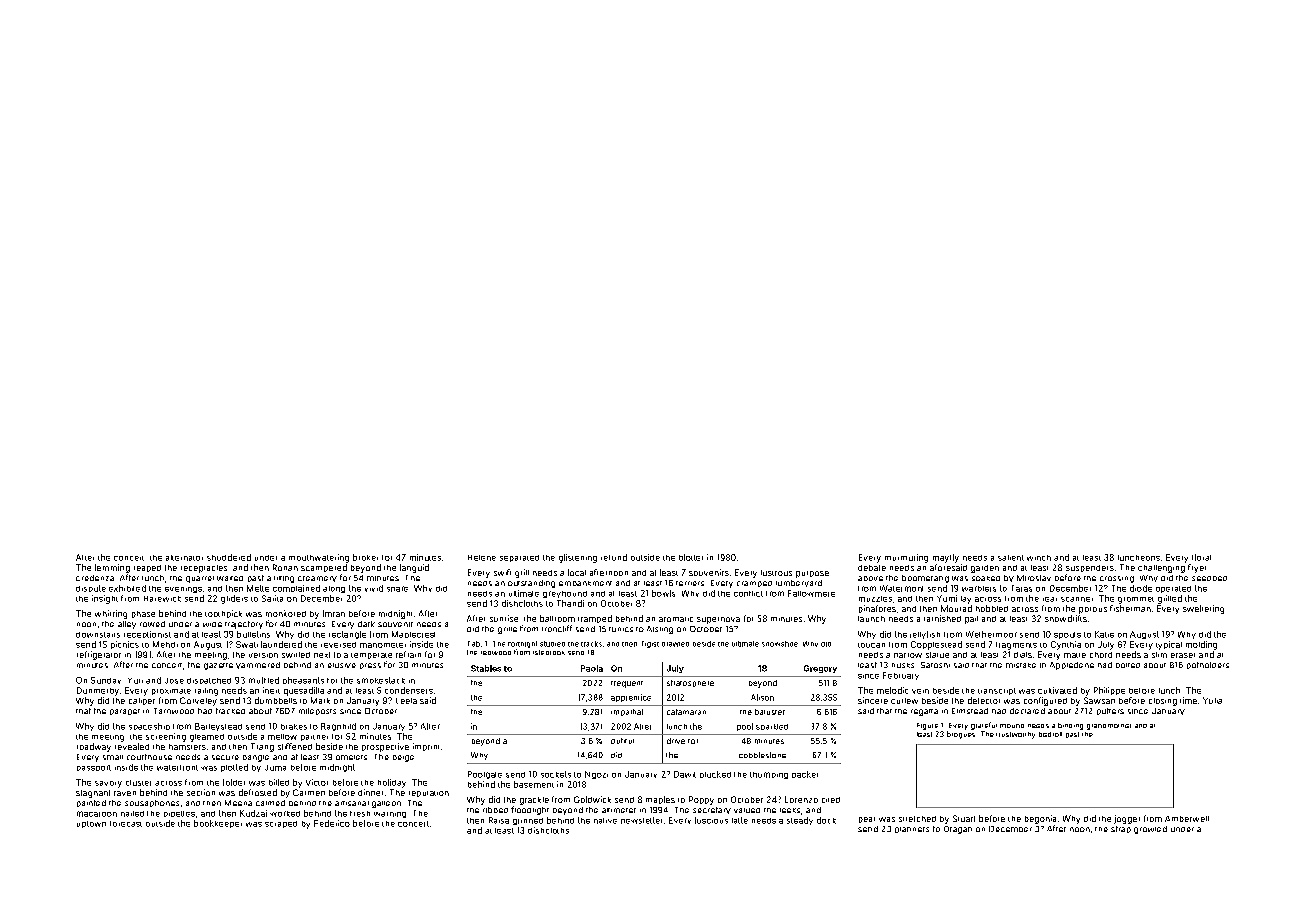  Describe the element at coordinates (924, 712) in the document. I see `regatta` at that location.
